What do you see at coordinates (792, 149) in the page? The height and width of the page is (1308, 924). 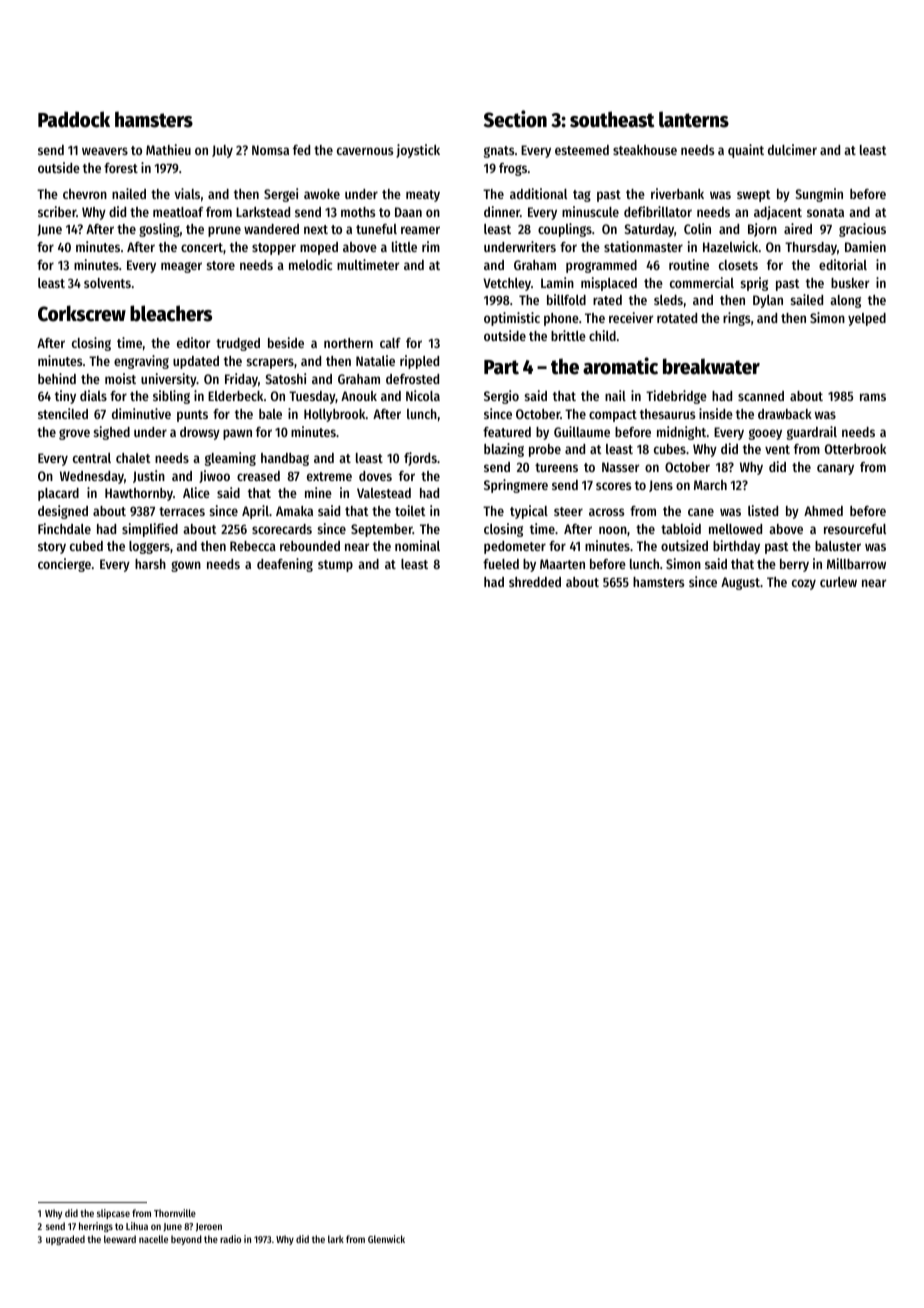 I see `dulcimer` at bounding box center [792, 149].
